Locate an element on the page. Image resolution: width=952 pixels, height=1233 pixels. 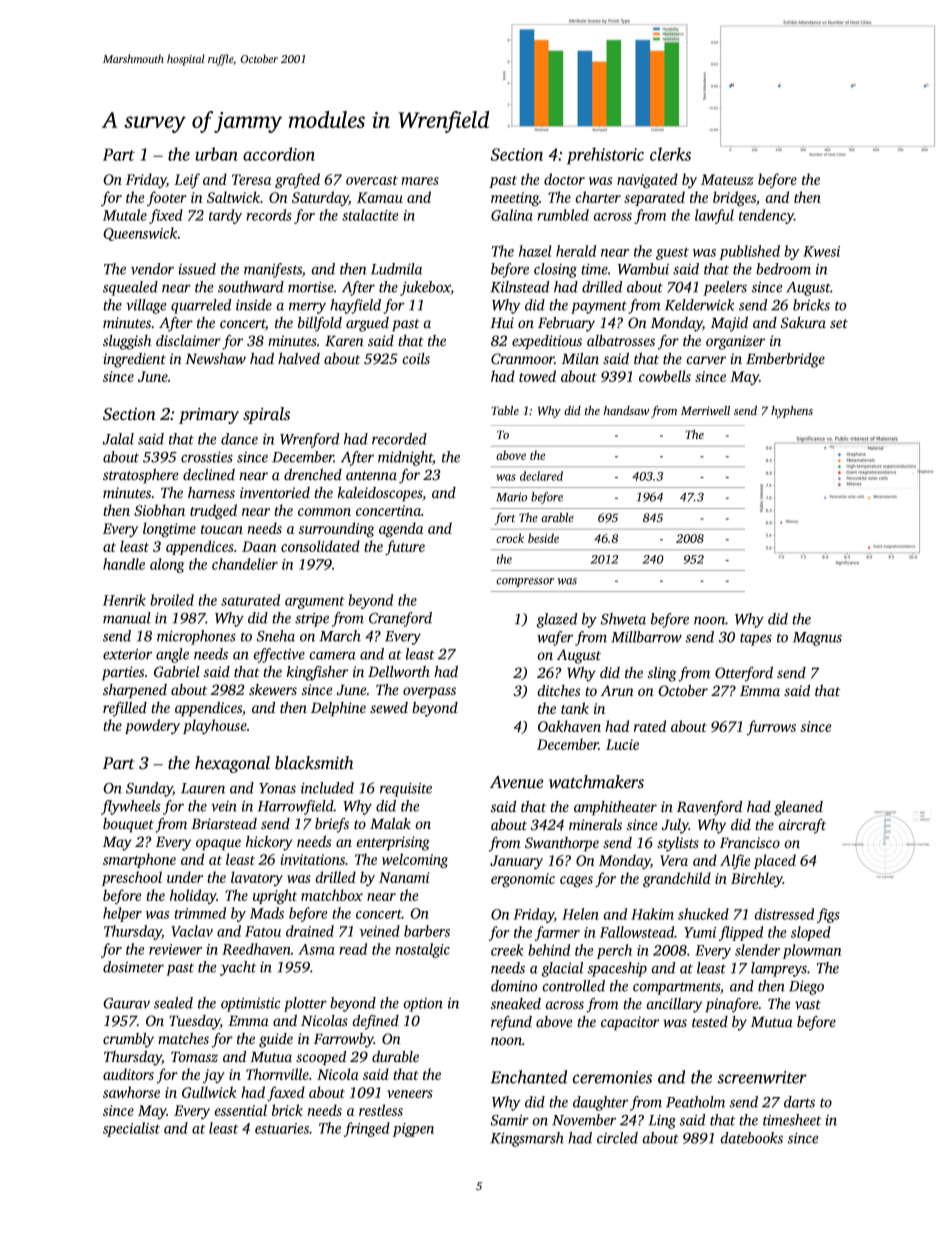
guide is located at coordinates (276, 1040).
